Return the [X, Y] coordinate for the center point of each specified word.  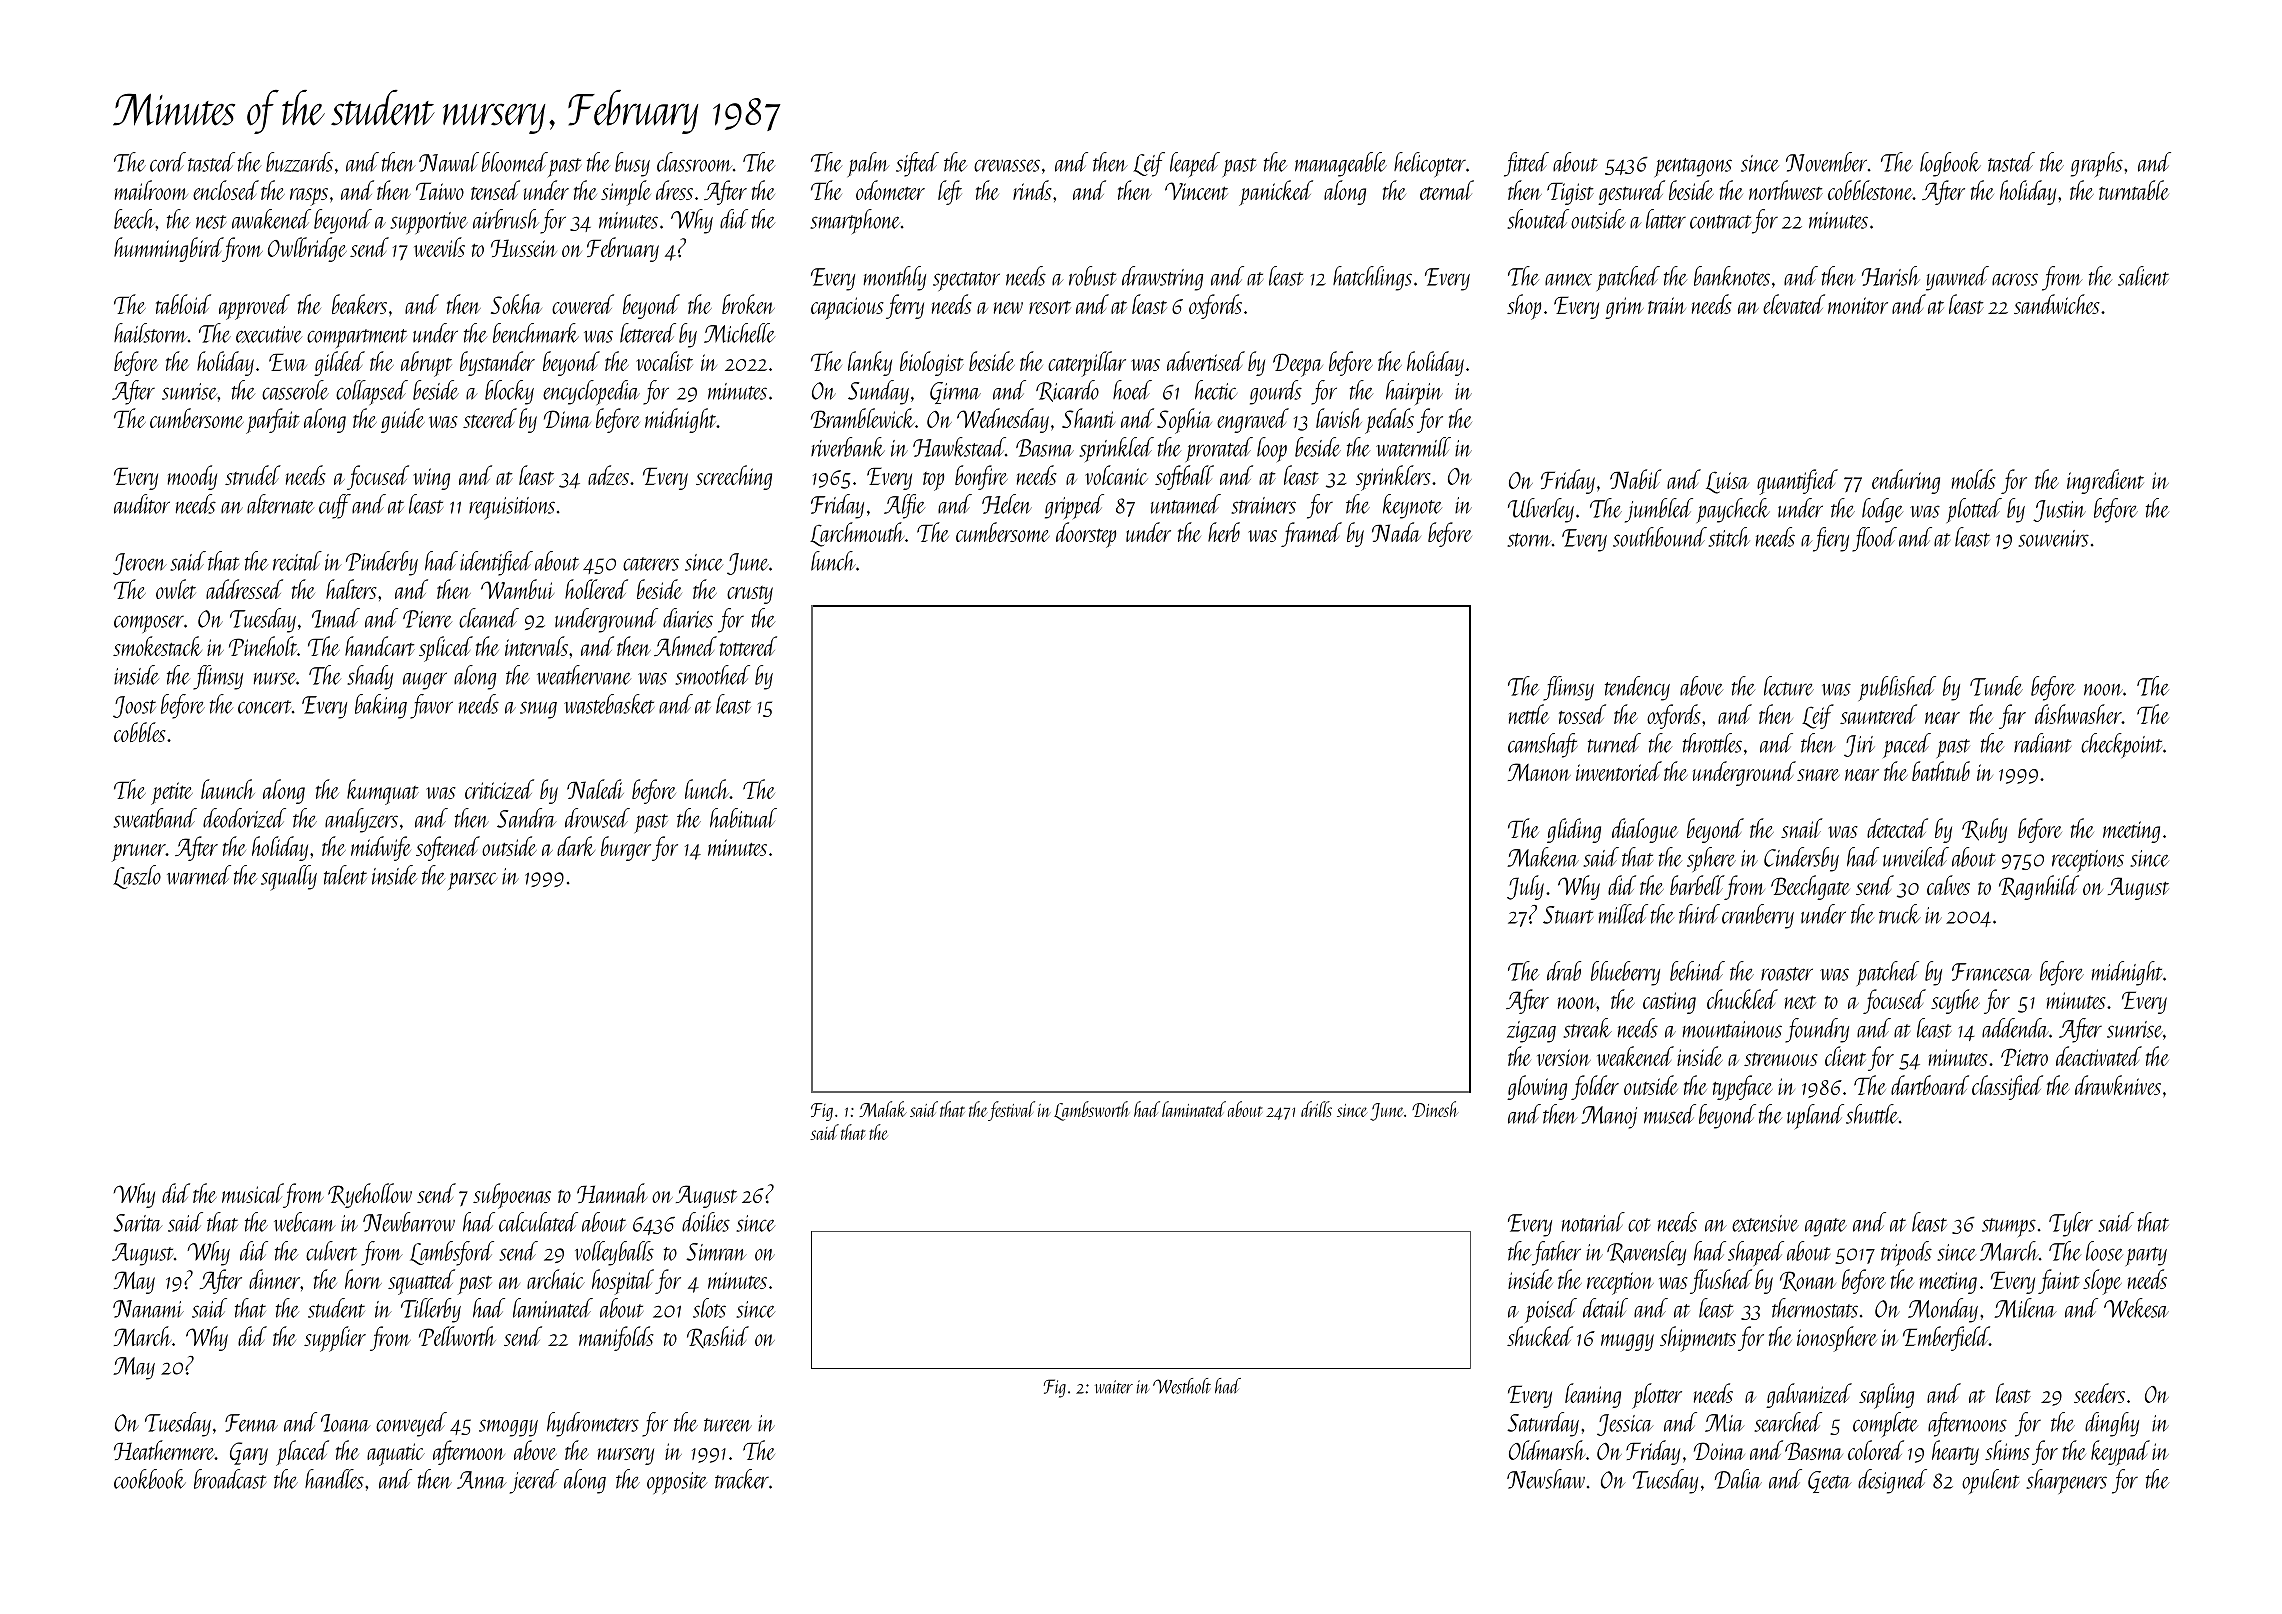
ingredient [2105, 481]
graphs [2097, 164]
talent [345, 875]
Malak [883, 1109]
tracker [742, 1479]
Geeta [1829, 1482]
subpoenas [512, 1196]
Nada [1396, 532]
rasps [309, 197]
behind [1697, 971]
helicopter [1430, 164]
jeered [534, 1481]
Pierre [427, 619]
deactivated [2099, 1056]
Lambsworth [1091, 1111]
